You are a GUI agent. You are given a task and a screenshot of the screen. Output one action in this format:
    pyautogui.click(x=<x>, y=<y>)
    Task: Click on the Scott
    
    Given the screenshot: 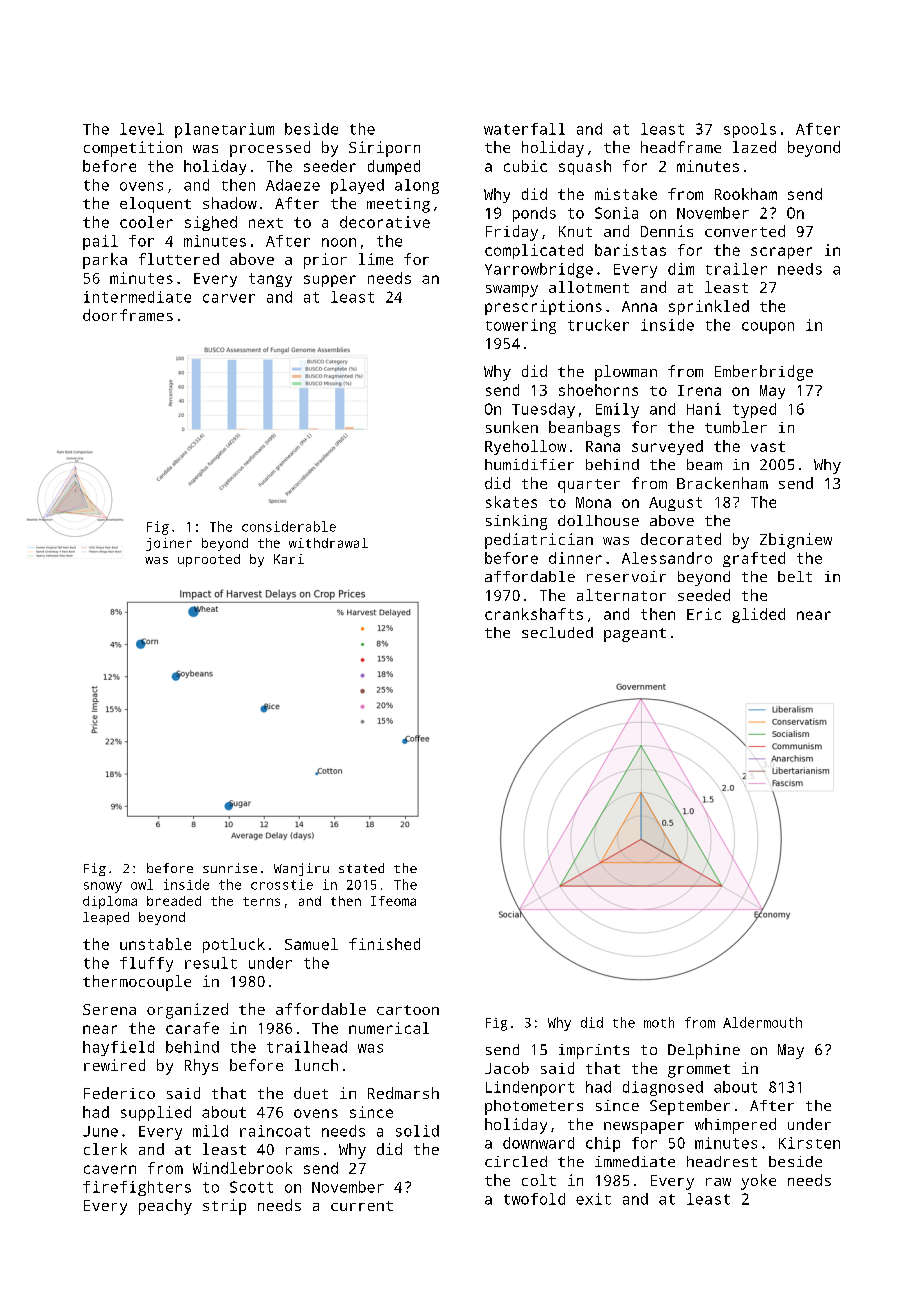 What is the action you would take?
    pyautogui.click(x=251, y=1187)
